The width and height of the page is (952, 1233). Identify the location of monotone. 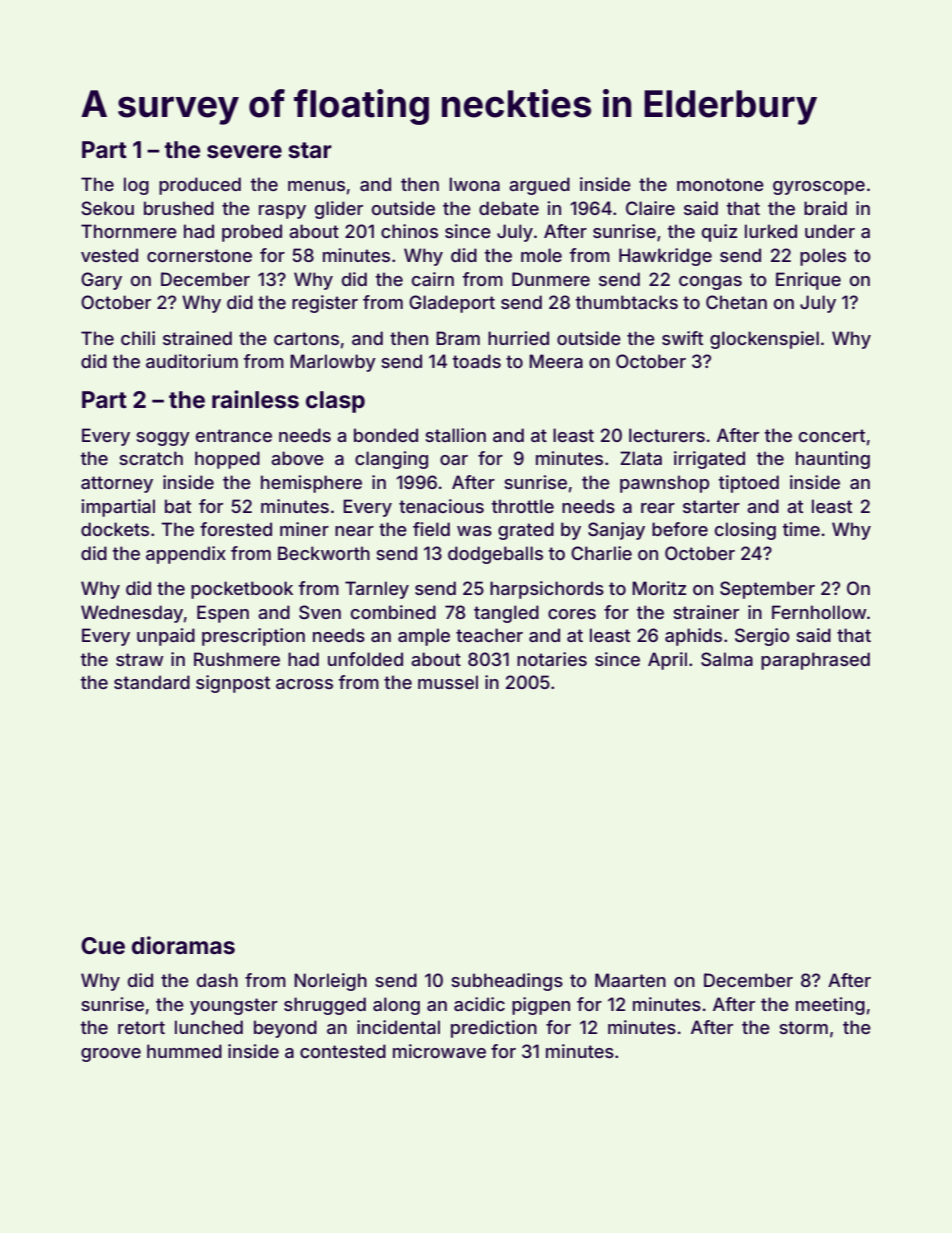
(720, 184).
